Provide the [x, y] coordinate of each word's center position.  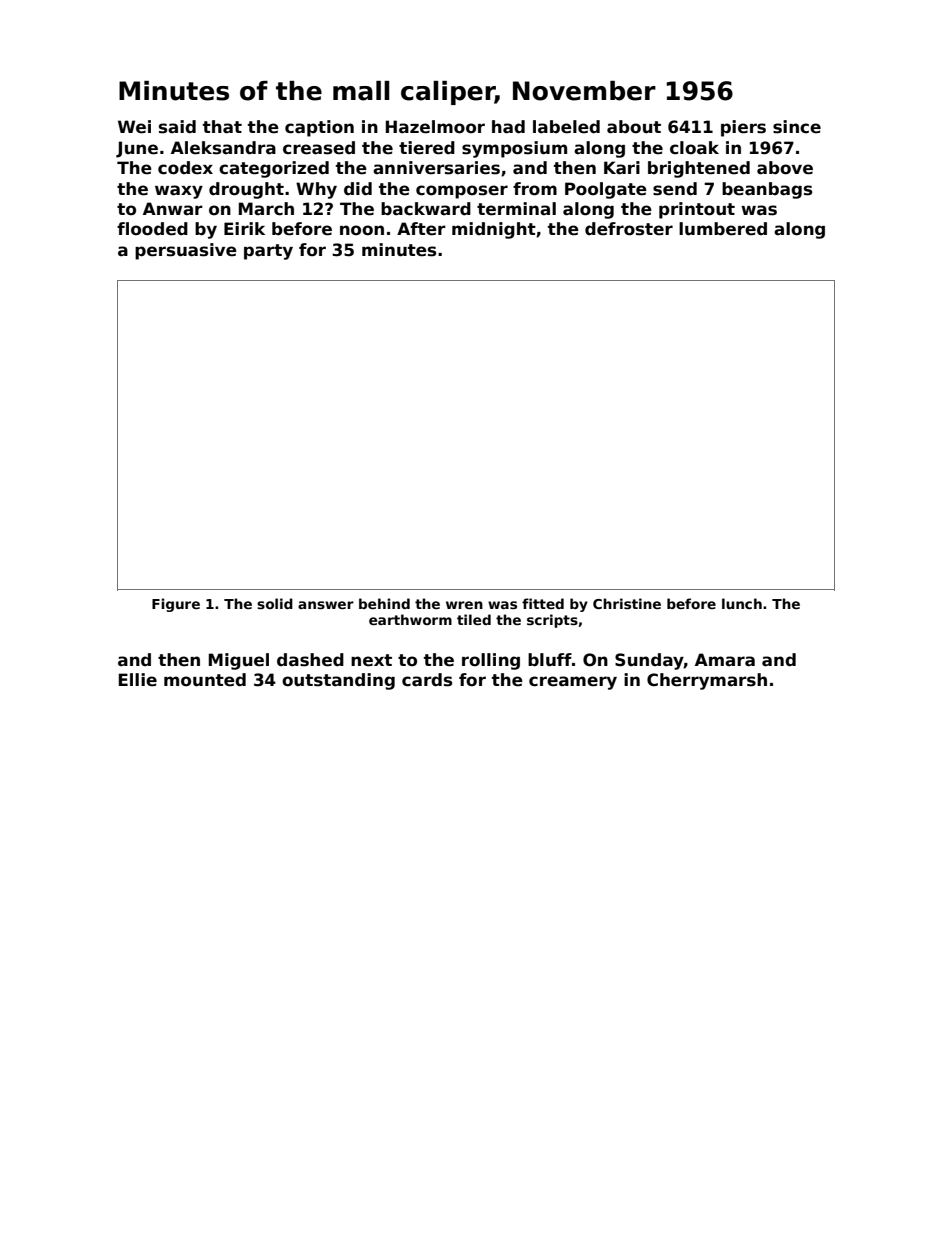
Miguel [239, 661]
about [634, 127]
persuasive [186, 251]
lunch [742, 603]
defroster [629, 229]
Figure [176, 605]
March [266, 209]
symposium [514, 149]
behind [384, 603]
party [268, 252]
